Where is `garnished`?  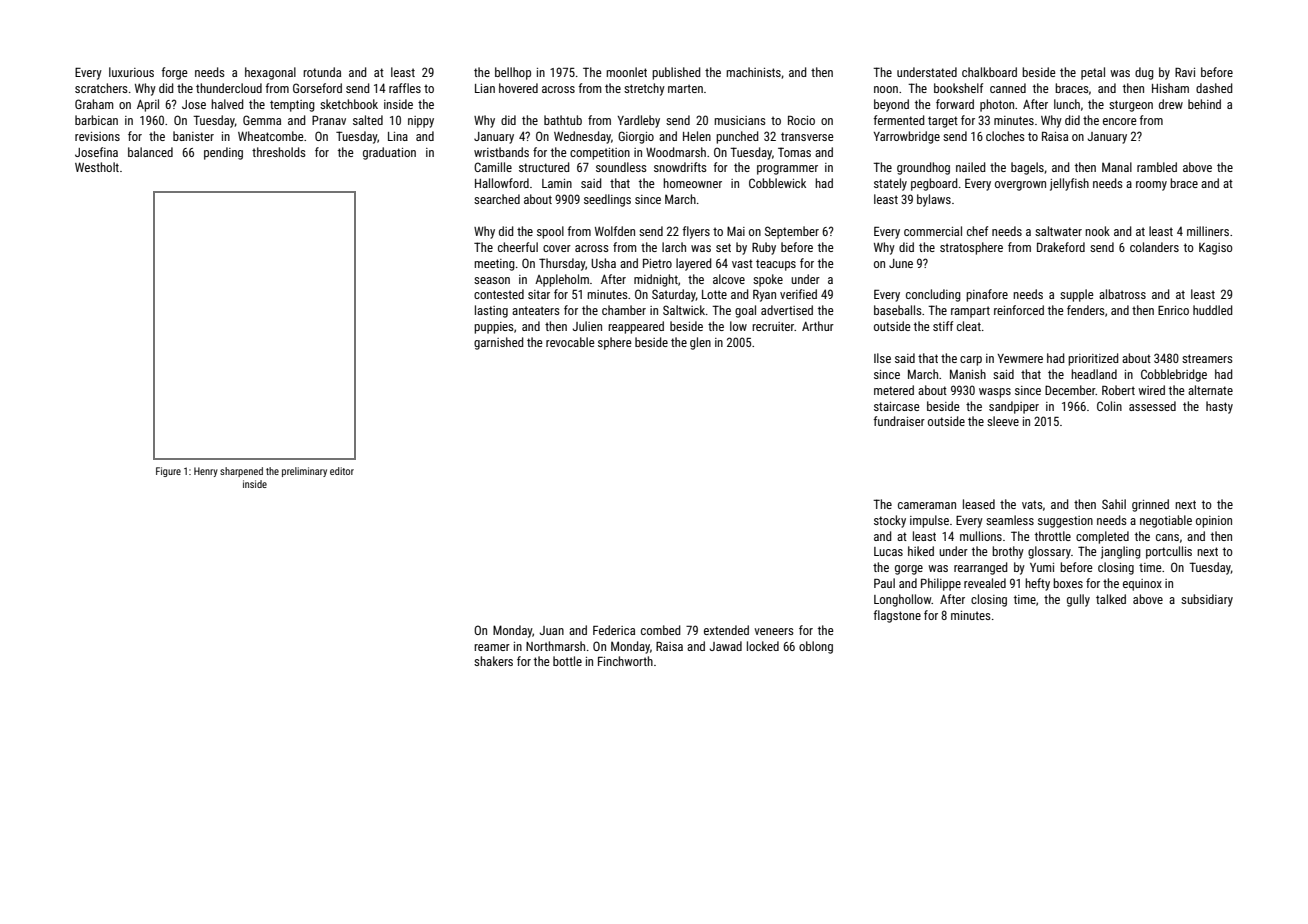
garnished is located at coordinates (499, 343).
